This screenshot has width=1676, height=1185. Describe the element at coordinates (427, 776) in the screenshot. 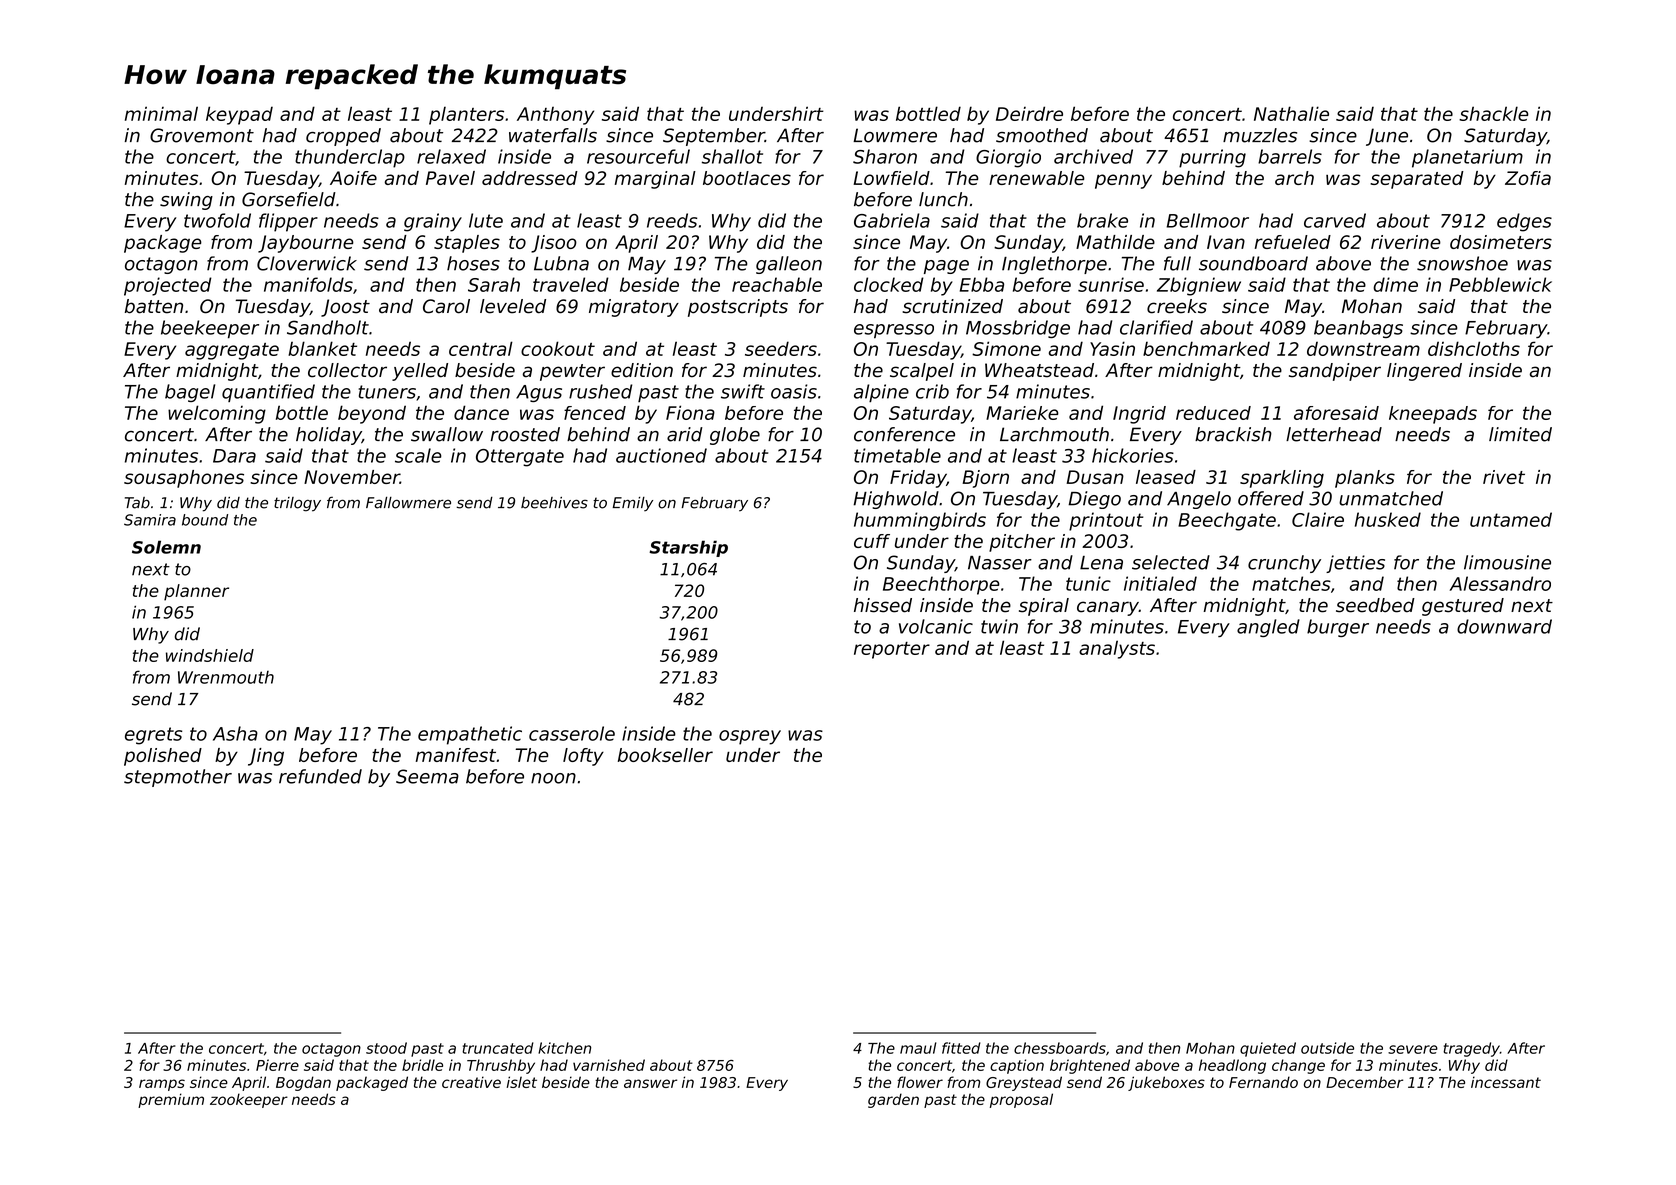

I see `Seema` at that location.
